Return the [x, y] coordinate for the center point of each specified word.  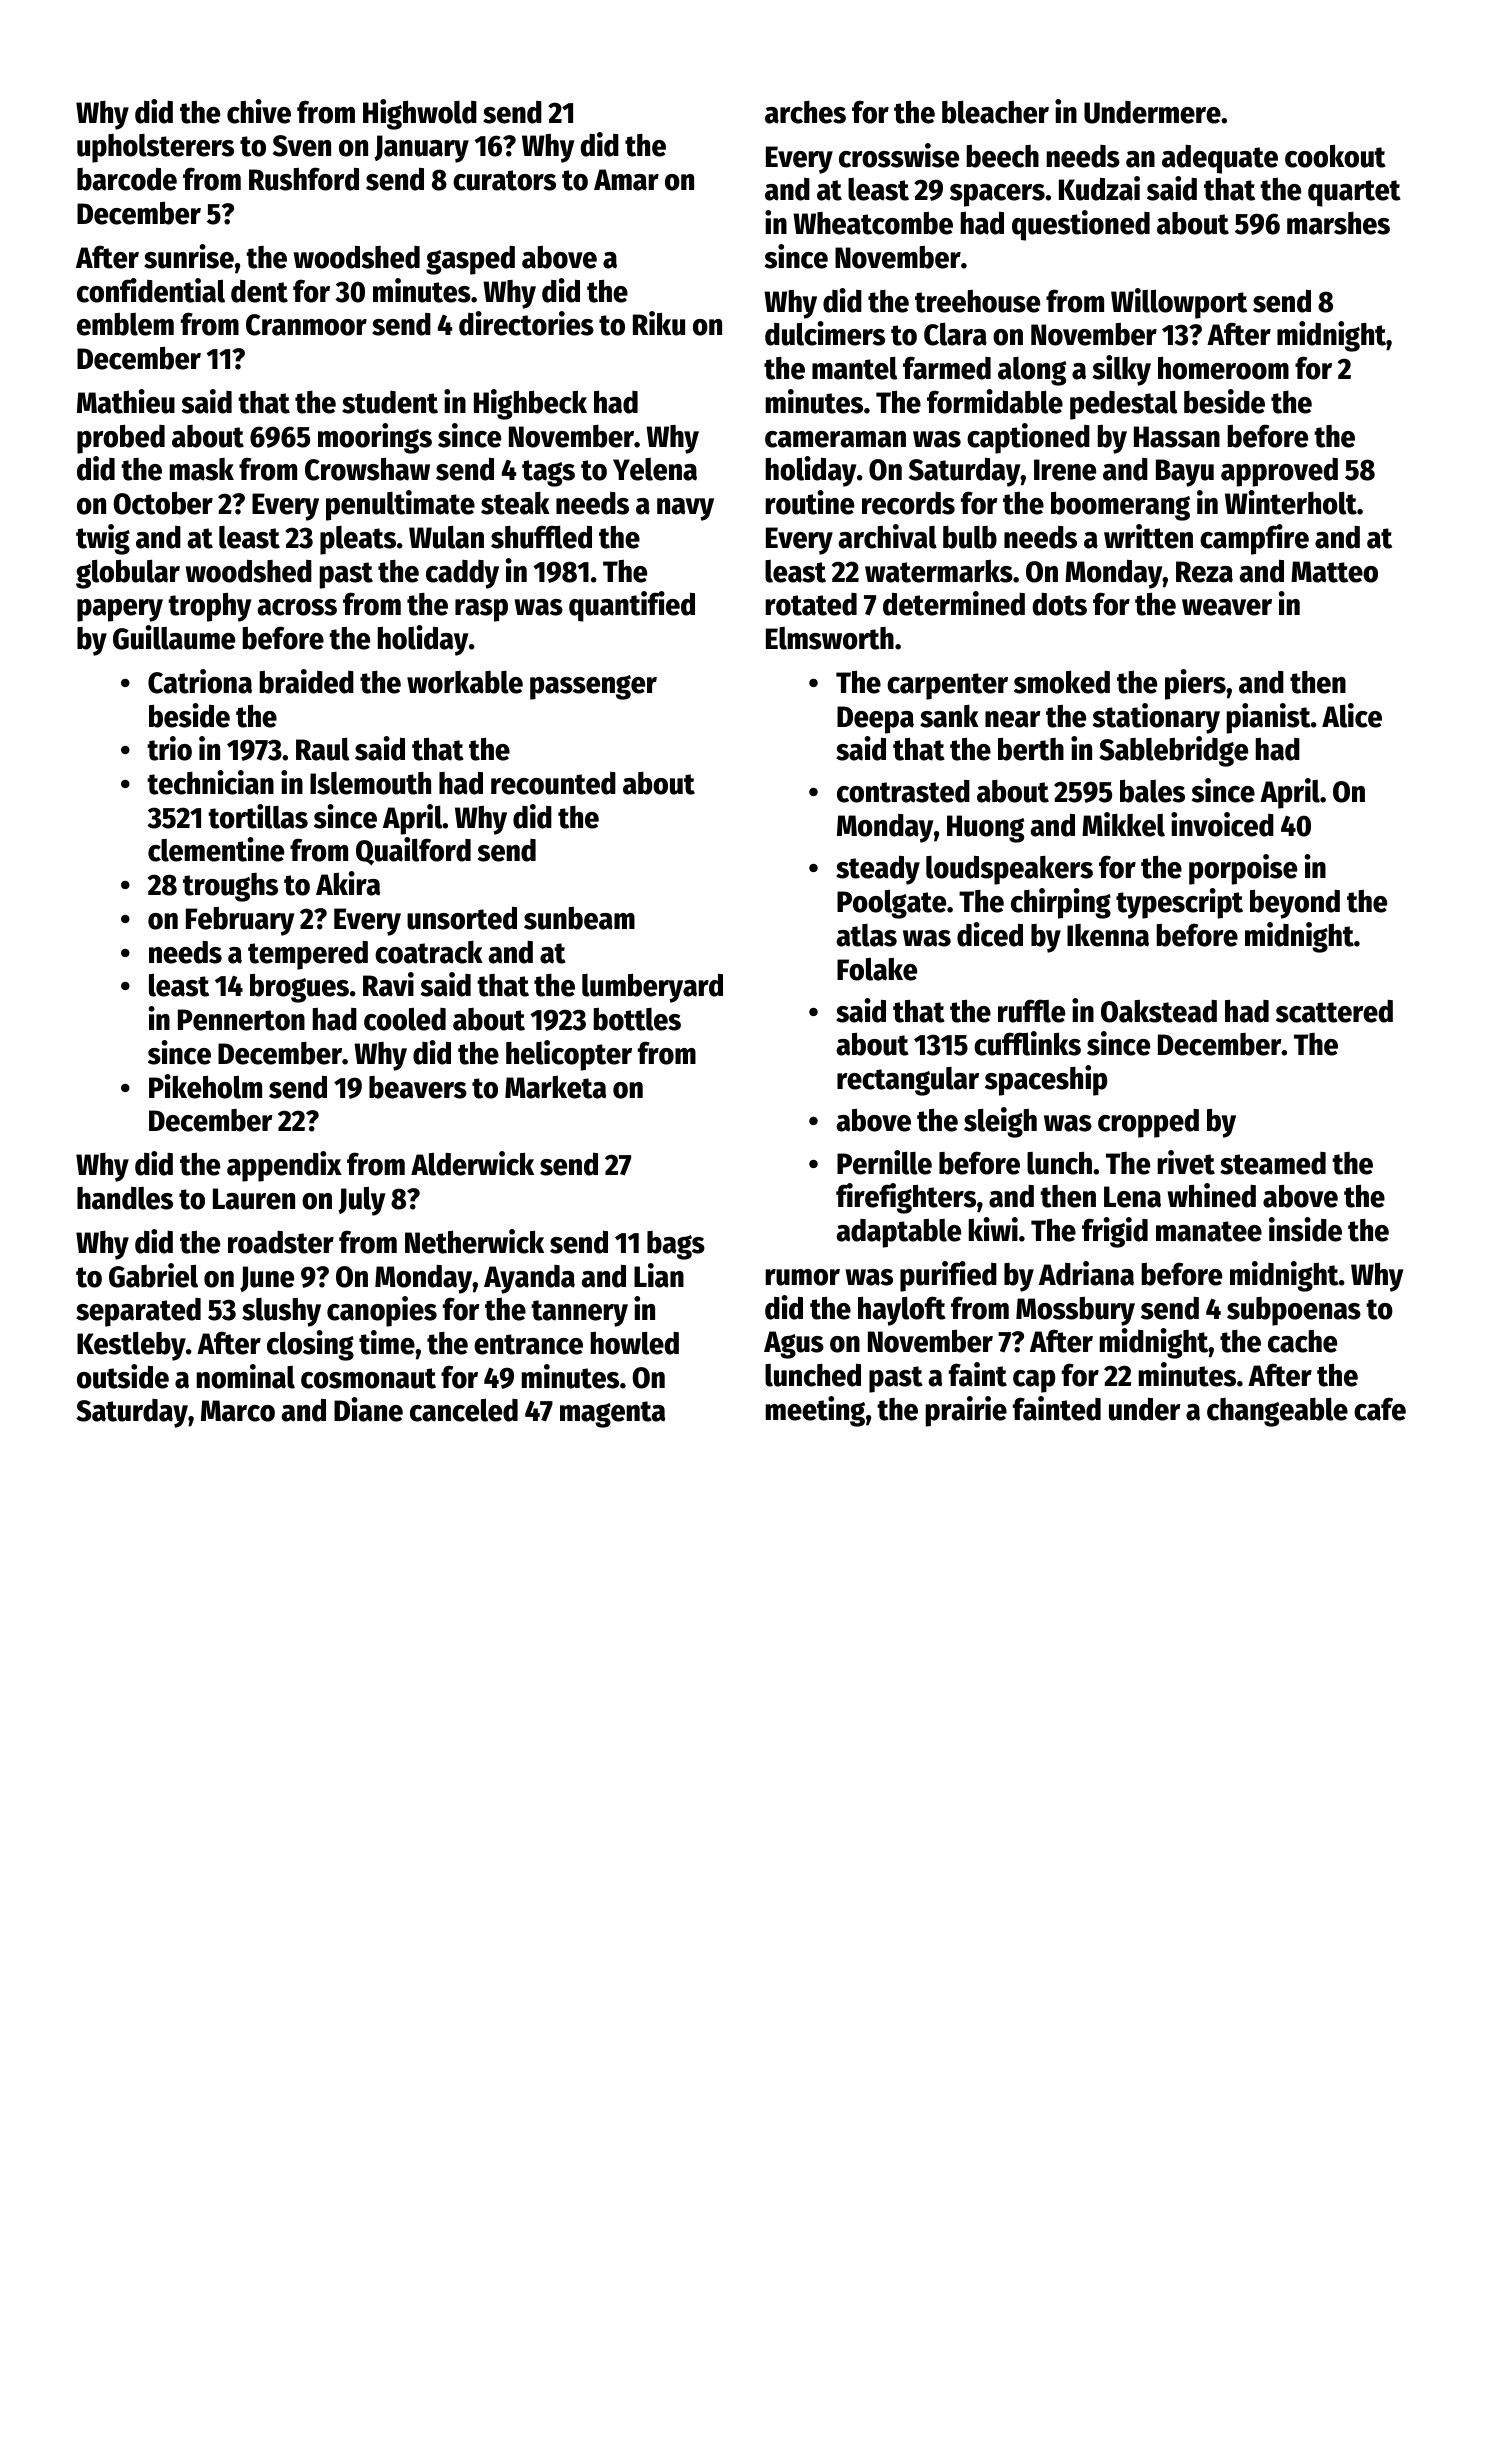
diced [990, 934]
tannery [579, 1313]
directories [526, 323]
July [362, 1201]
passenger [593, 687]
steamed [1273, 1163]
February [240, 921]
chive [259, 111]
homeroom [1223, 368]
